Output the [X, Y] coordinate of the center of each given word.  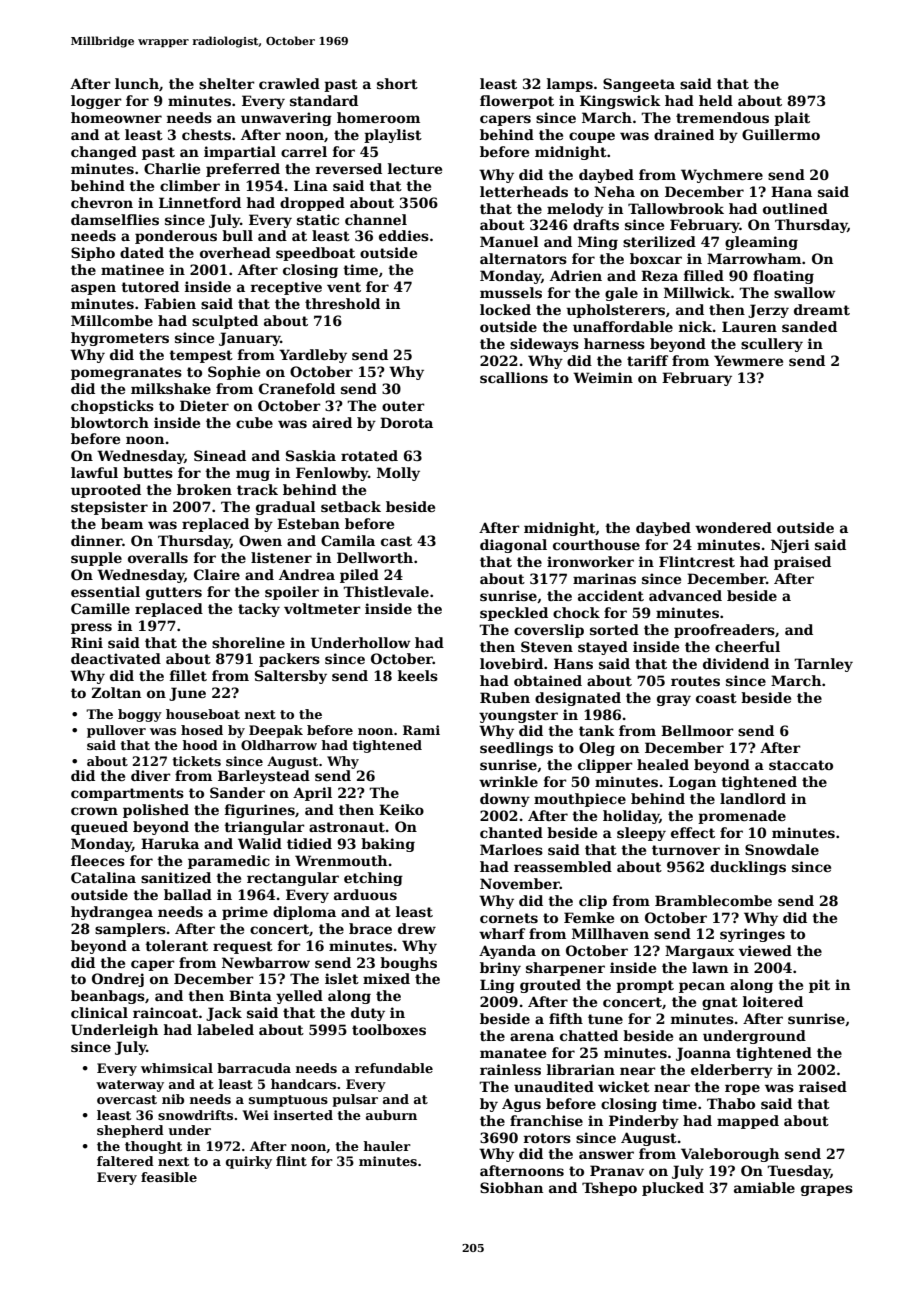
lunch [137, 83]
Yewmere [748, 360]
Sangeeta [639, 85]
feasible [169, 1177]
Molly [398, 474]
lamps [570, 85]
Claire [217, 574]
